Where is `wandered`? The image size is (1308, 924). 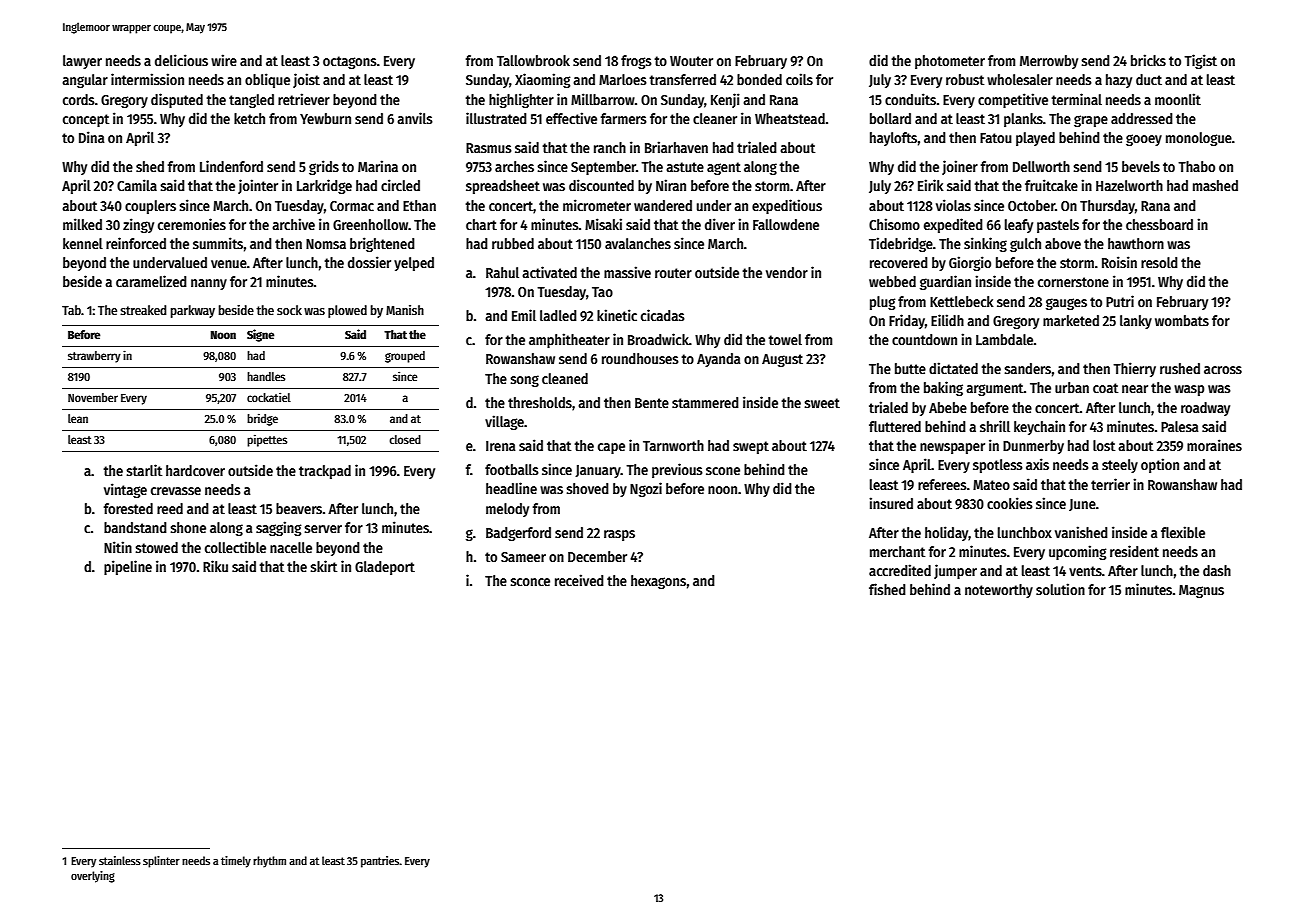 wandered is located at coordinates (663, 205).
